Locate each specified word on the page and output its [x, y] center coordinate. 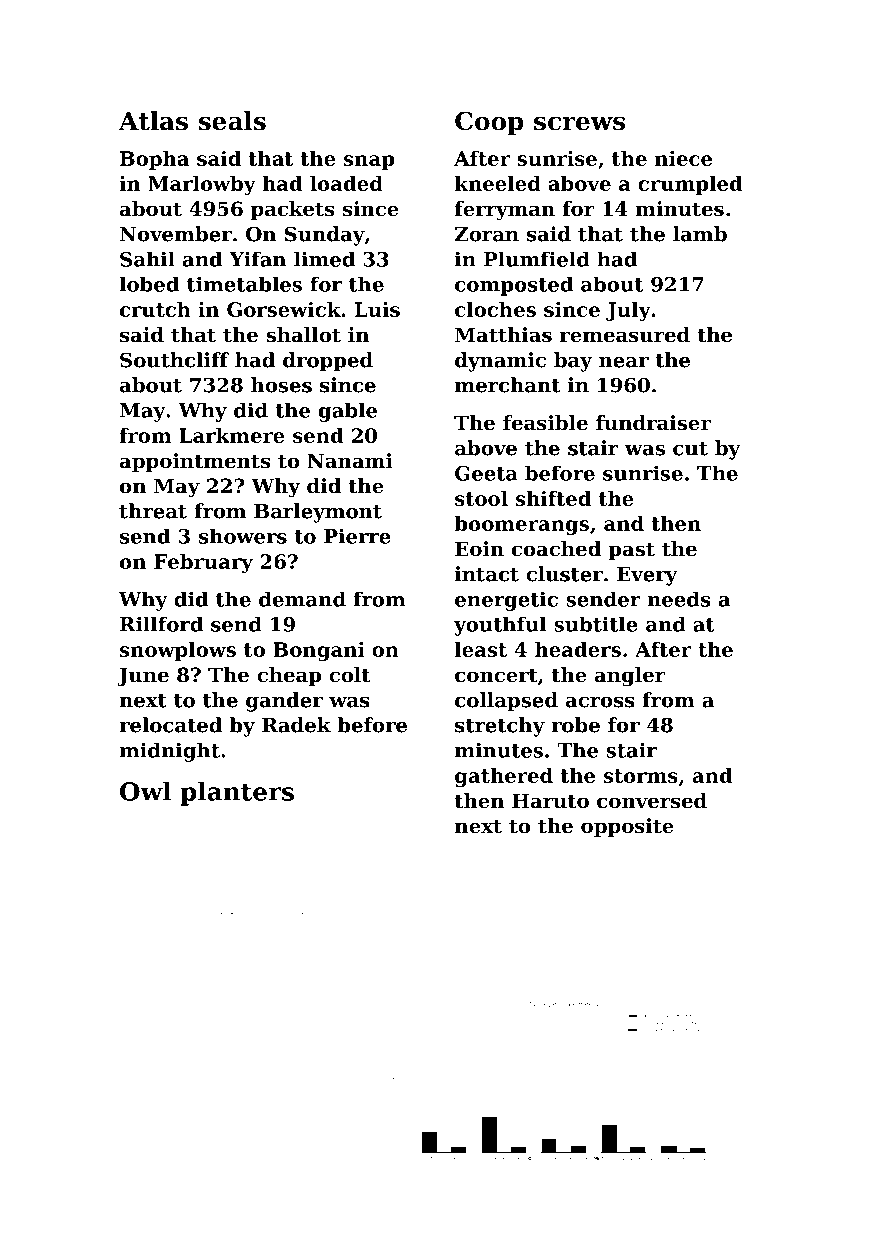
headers [578, 649]
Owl [145, 791]
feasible [545, 423]
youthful [500, 626]
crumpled [690, 185]
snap [369, 162]
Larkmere [232, 435]
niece [683, 158]
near [624, 362]
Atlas [153, 121]
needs [679, 599]
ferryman [505, 211]
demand [302, 599]
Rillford [161, 624]
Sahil [147, 259]
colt [349, 675]
